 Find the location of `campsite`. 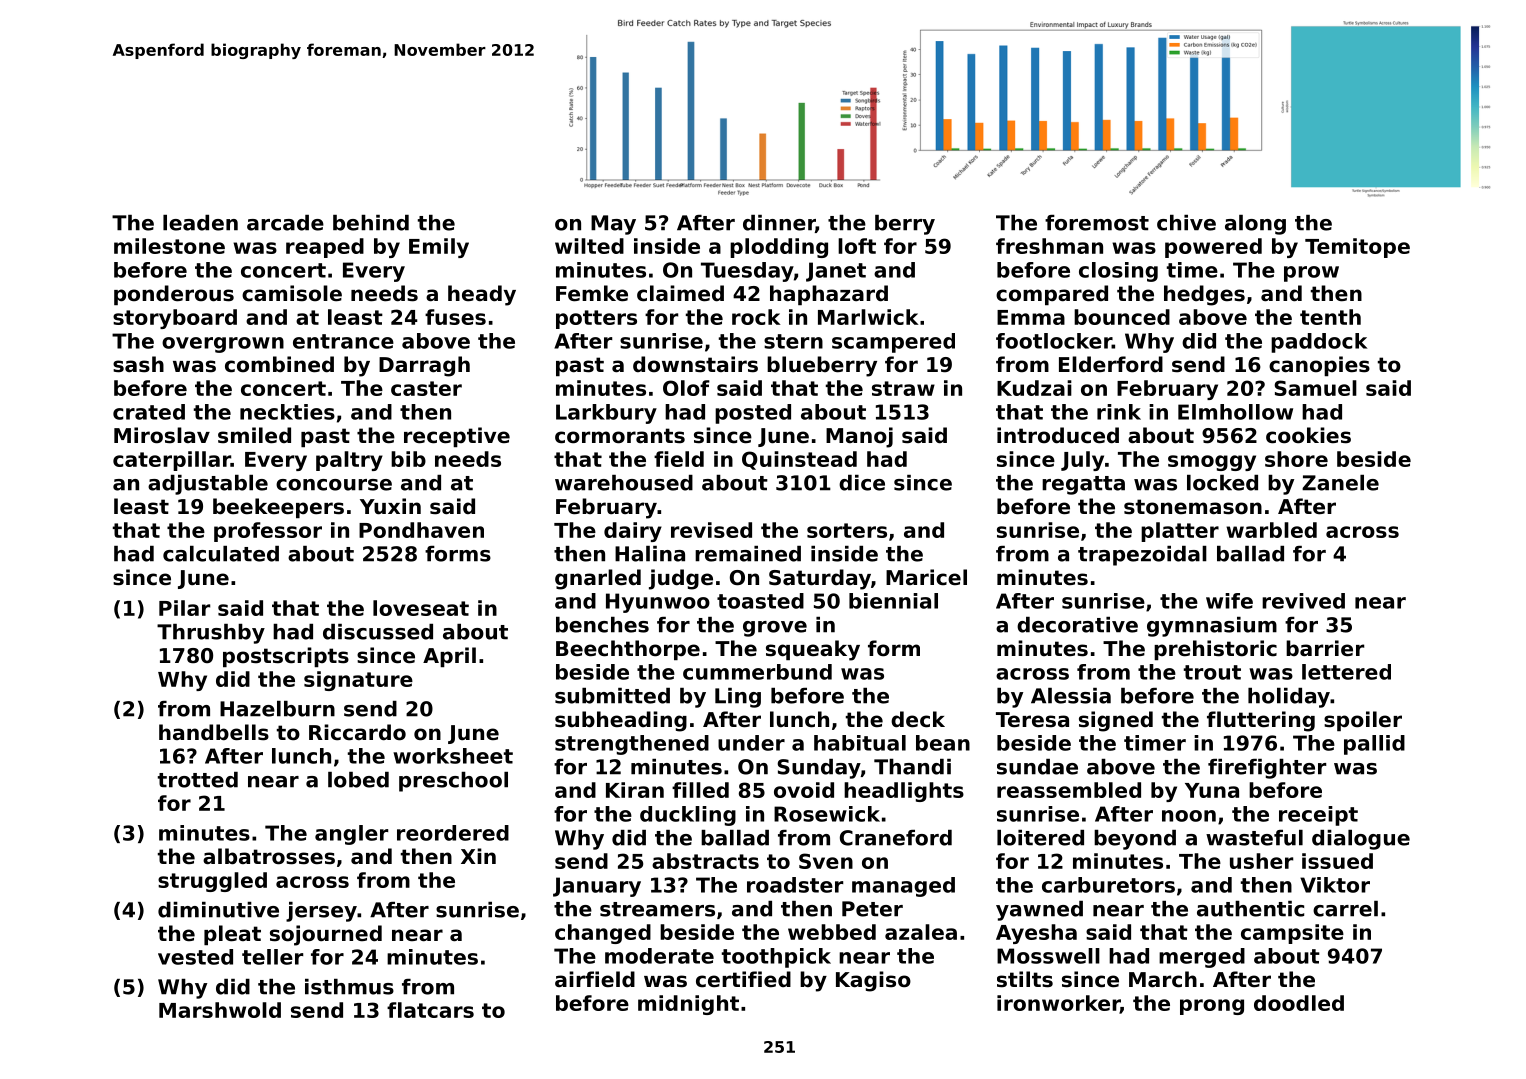

campsite is located at coordinates (1292, 934).
